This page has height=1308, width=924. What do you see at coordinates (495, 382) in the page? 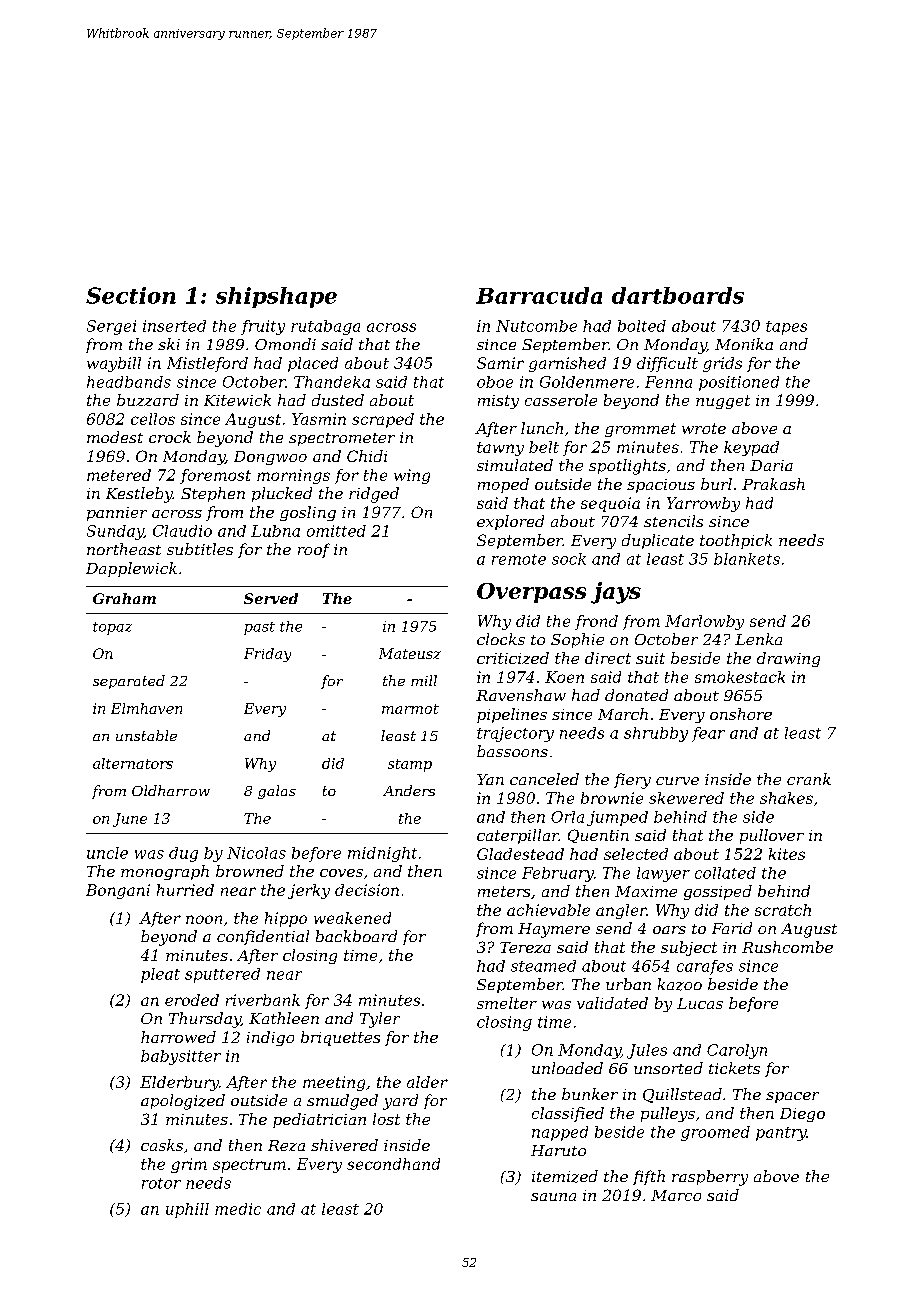
I see `oboe` at bounding box center [495, 382].
